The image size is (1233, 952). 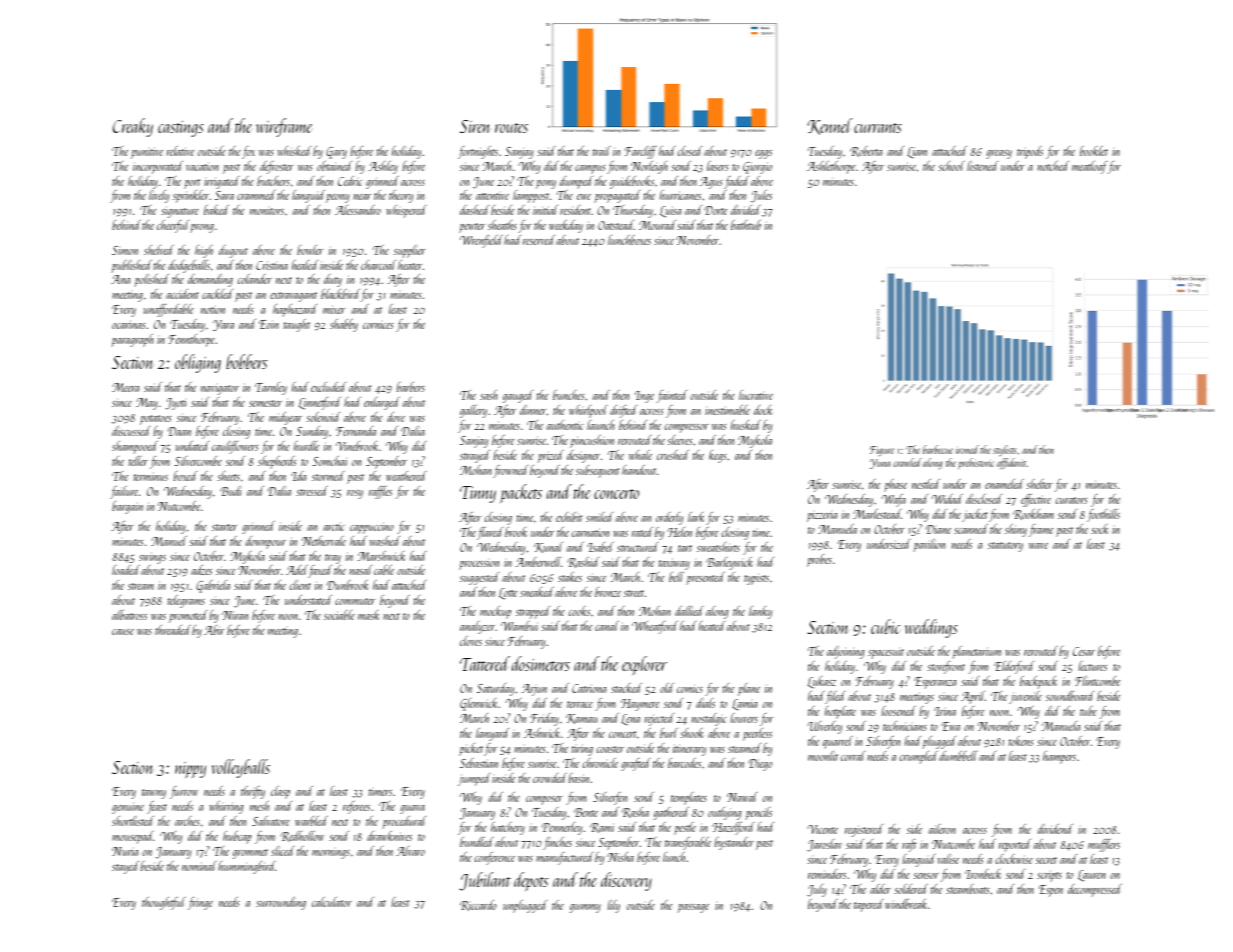 What do you see at coordinates (133, 837) in the screenshot?
I see `mousepad` at bounding box center [133, 837].
